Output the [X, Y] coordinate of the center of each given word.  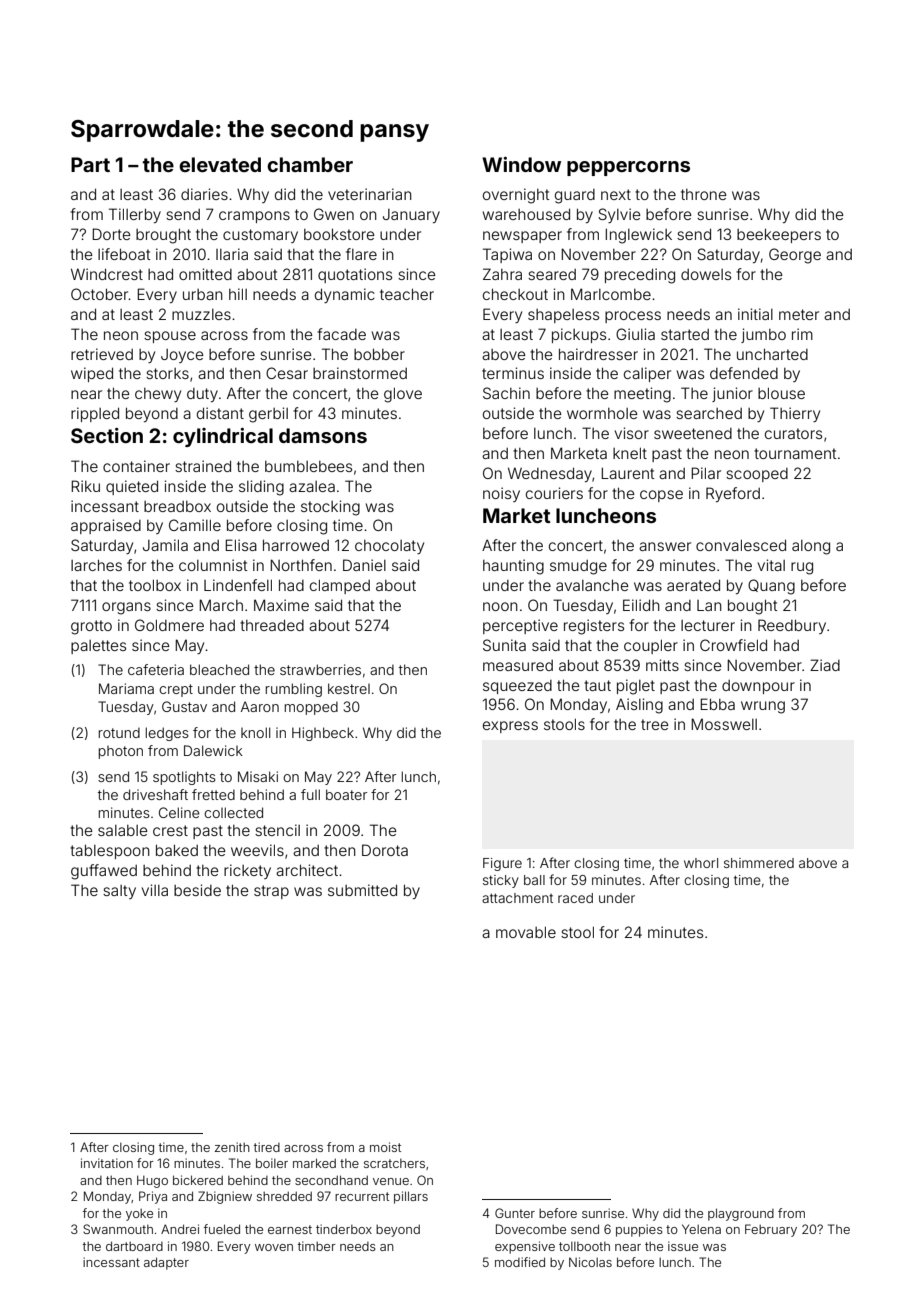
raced [575, 898]
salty [119, 892]
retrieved [102, 354]
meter [799, 314]
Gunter [515, 1213]
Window [521, 164]
